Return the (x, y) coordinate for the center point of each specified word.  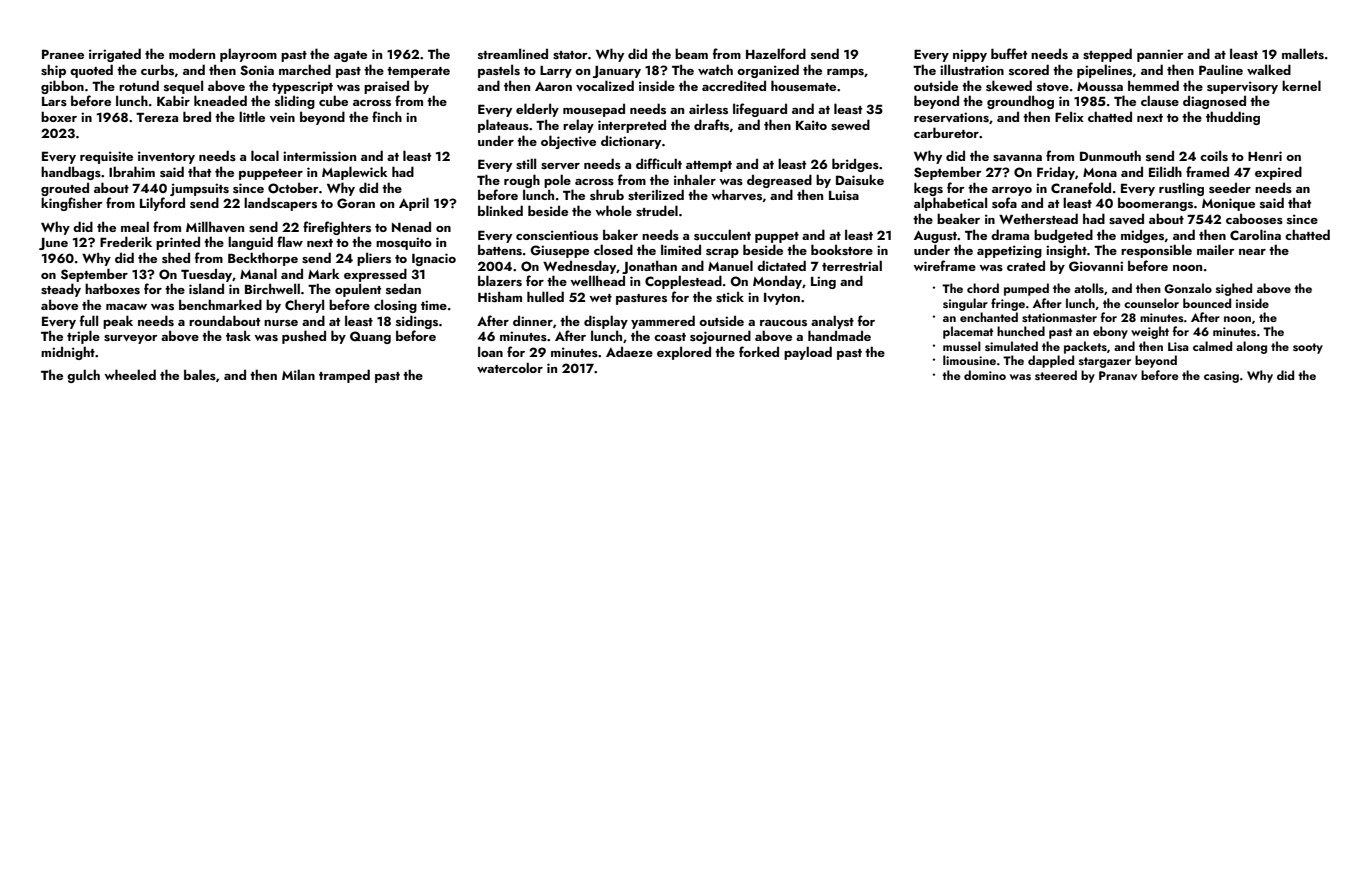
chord (983, 288)
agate (350, 56)
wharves (736, 195)
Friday (1056, 173)
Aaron (553, 86)
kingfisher (72, 204)
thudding (1233, 118)
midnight (68, 353)
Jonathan (649, 267)
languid (250, 243)
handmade (839, 335)
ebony (1110, 332)
